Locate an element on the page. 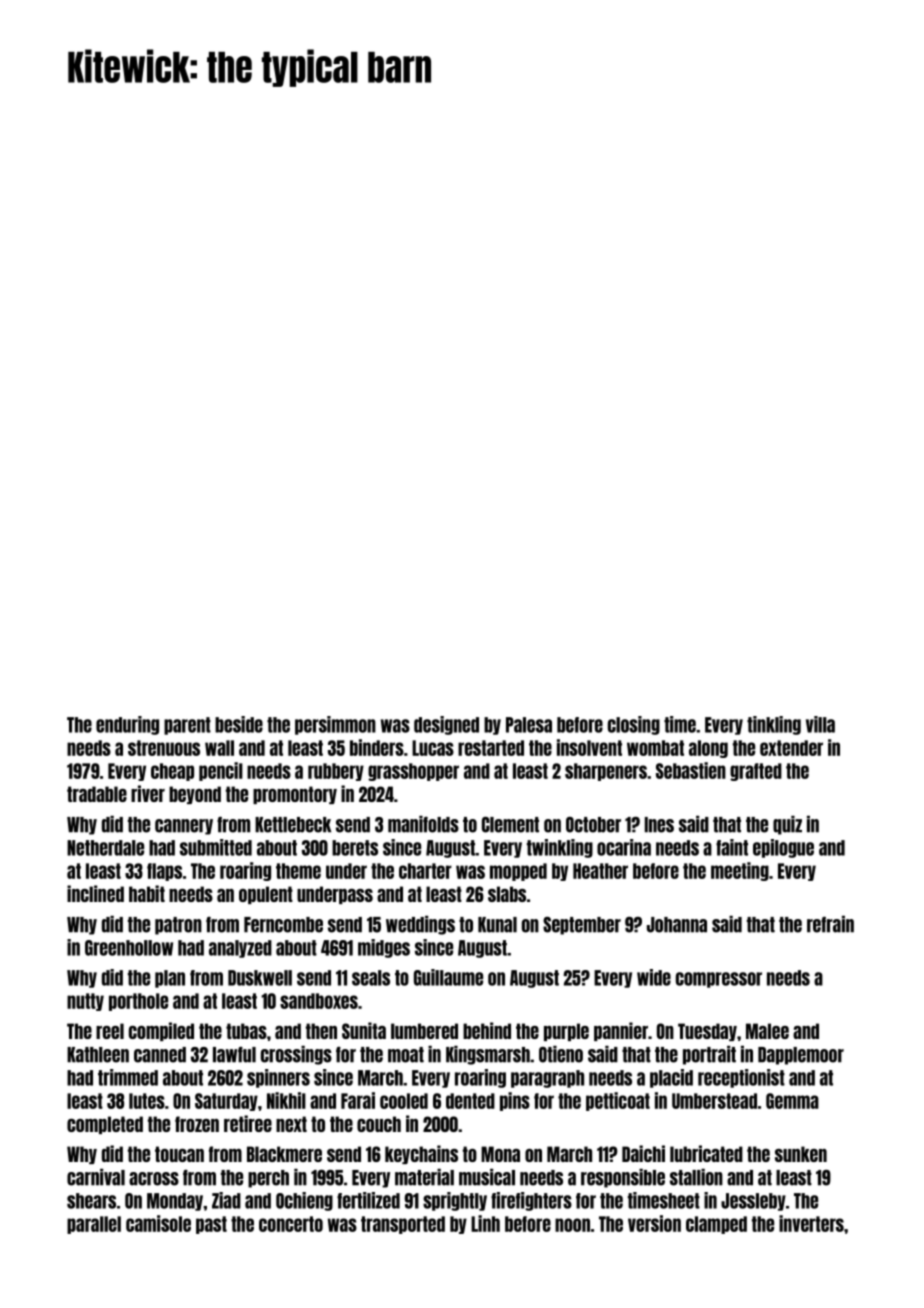 The height and width of the document is (1308, 924). Ferncombe is located at coordinates (283, 925).
